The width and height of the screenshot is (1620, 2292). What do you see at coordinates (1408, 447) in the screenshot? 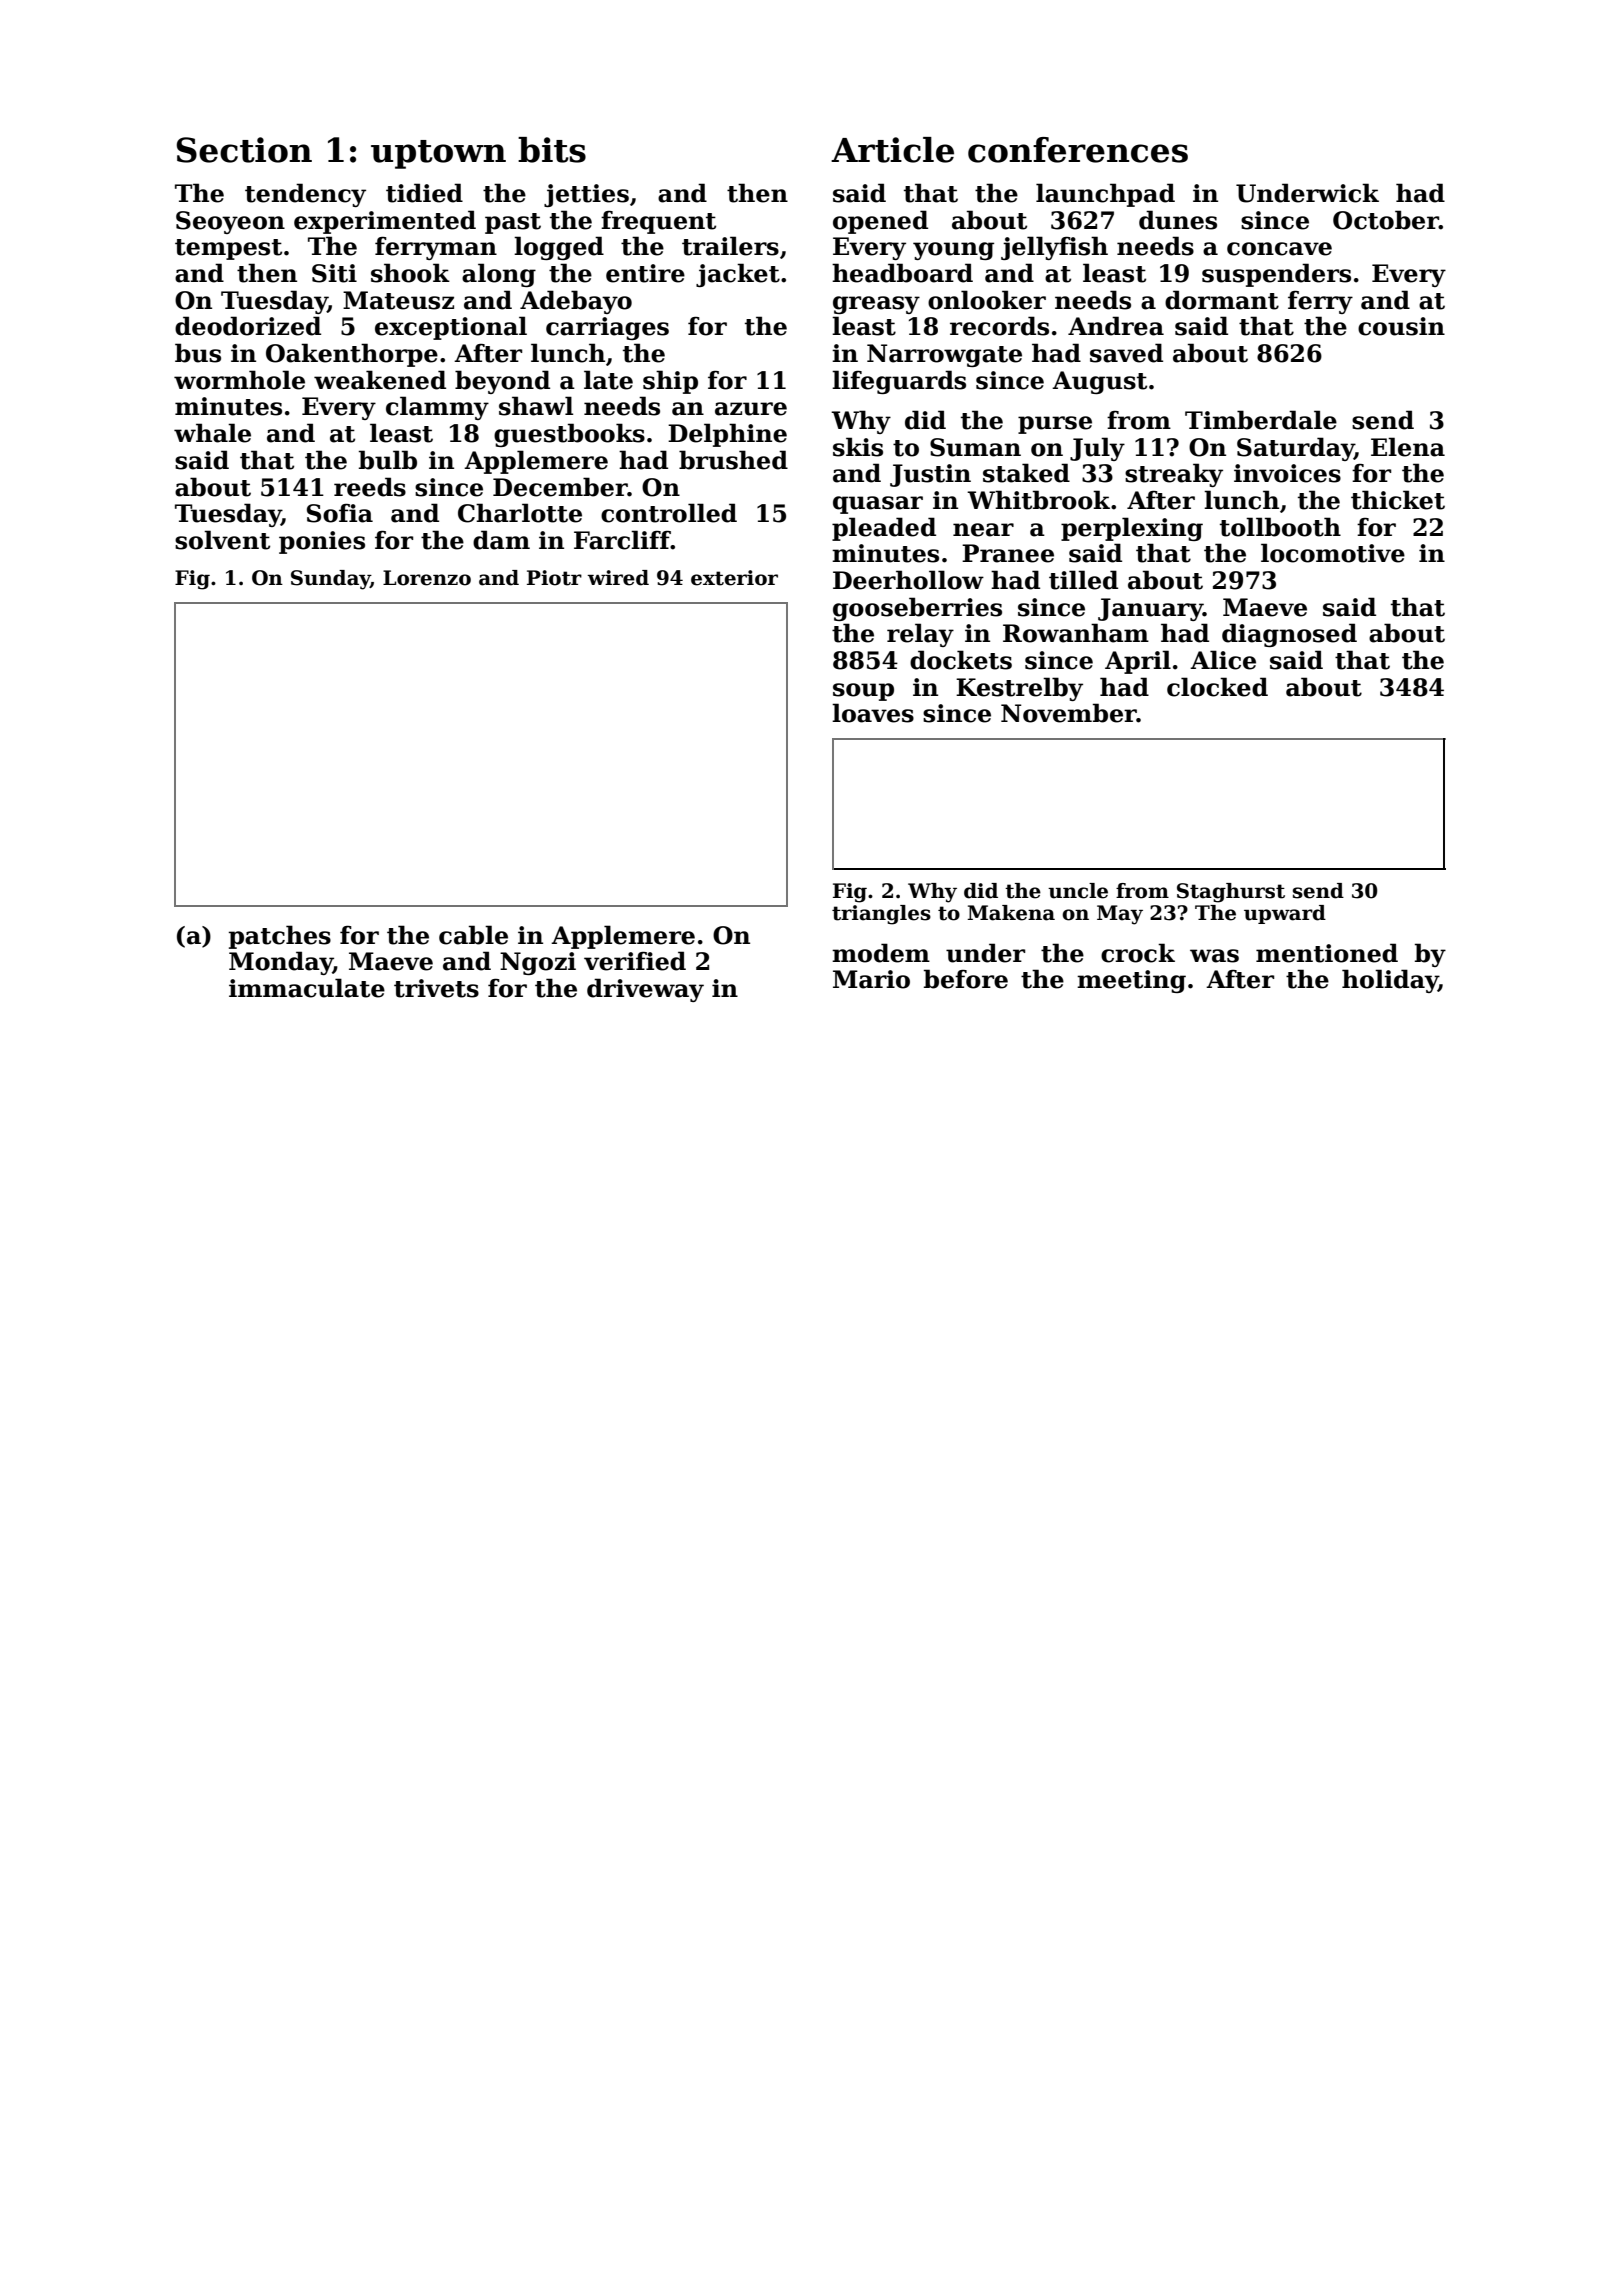
I see `Elena` at bounding box center [1408, 447].
